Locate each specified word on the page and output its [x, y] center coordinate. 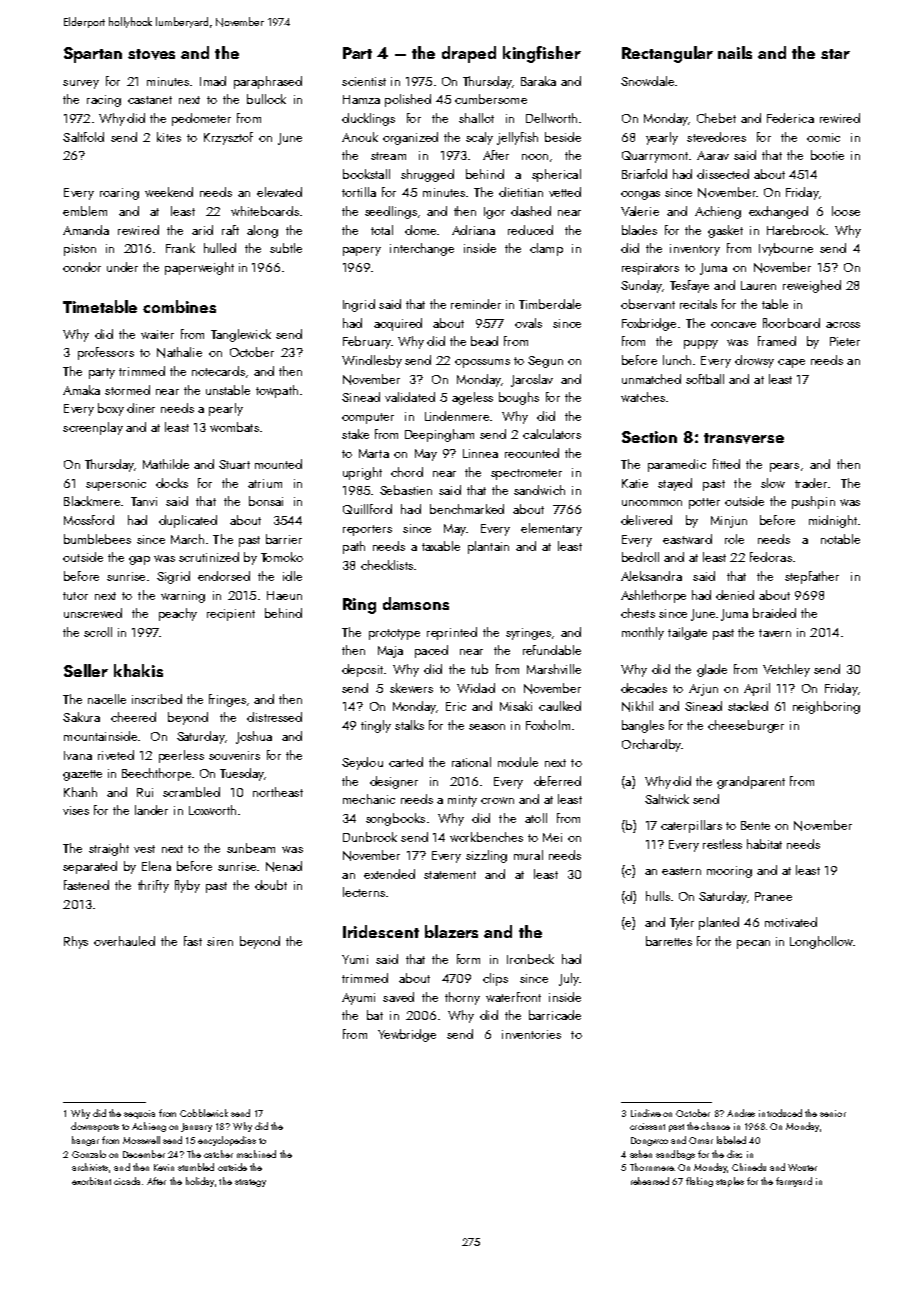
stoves [151, 54]
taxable [441, 546]
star [835, 54]
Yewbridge [407, 1035]
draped [469, 54]
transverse [744, 438]
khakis [138, 670]
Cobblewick [204, 1113]
